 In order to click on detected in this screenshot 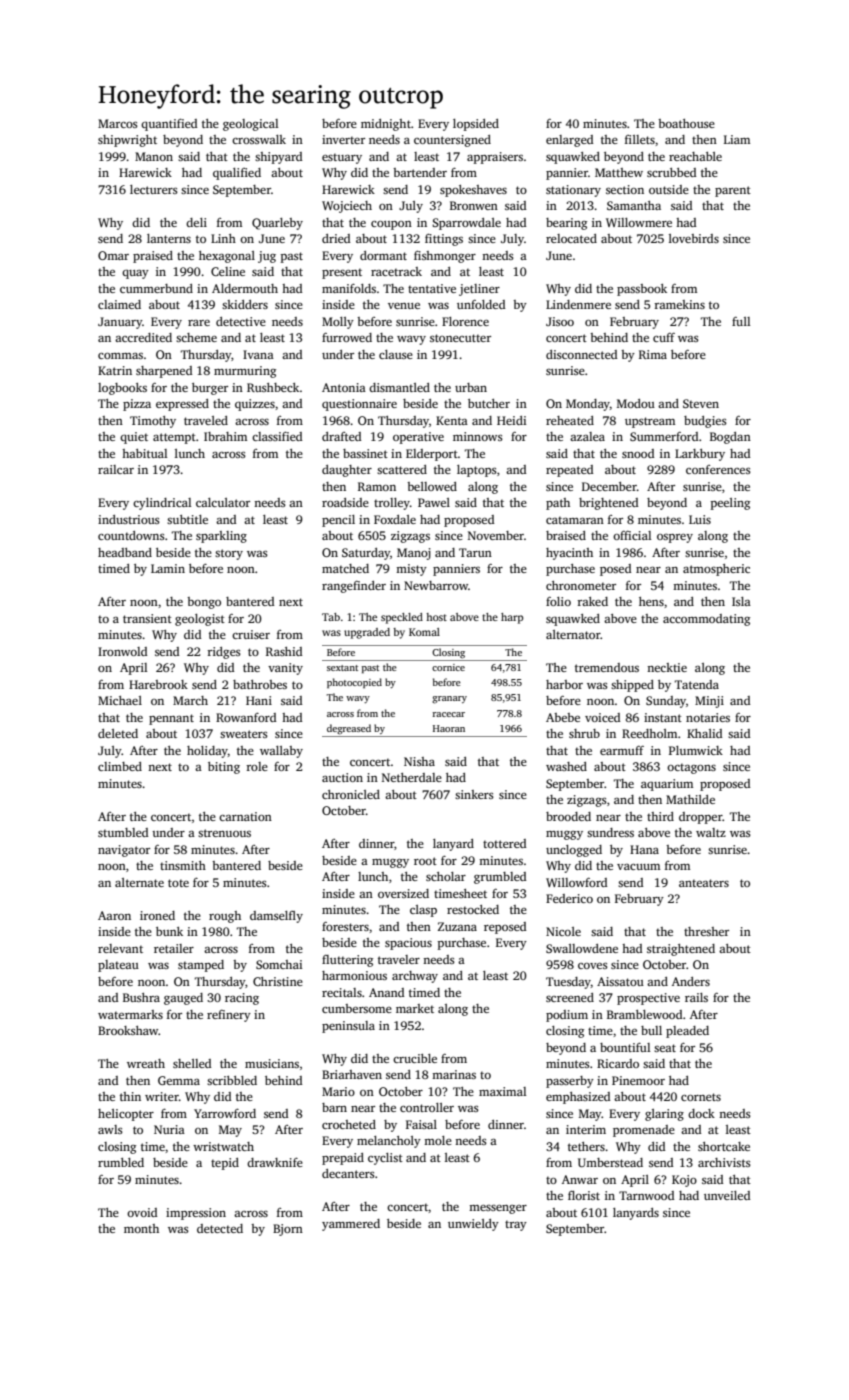, I will do `click(220, 1228)`.
